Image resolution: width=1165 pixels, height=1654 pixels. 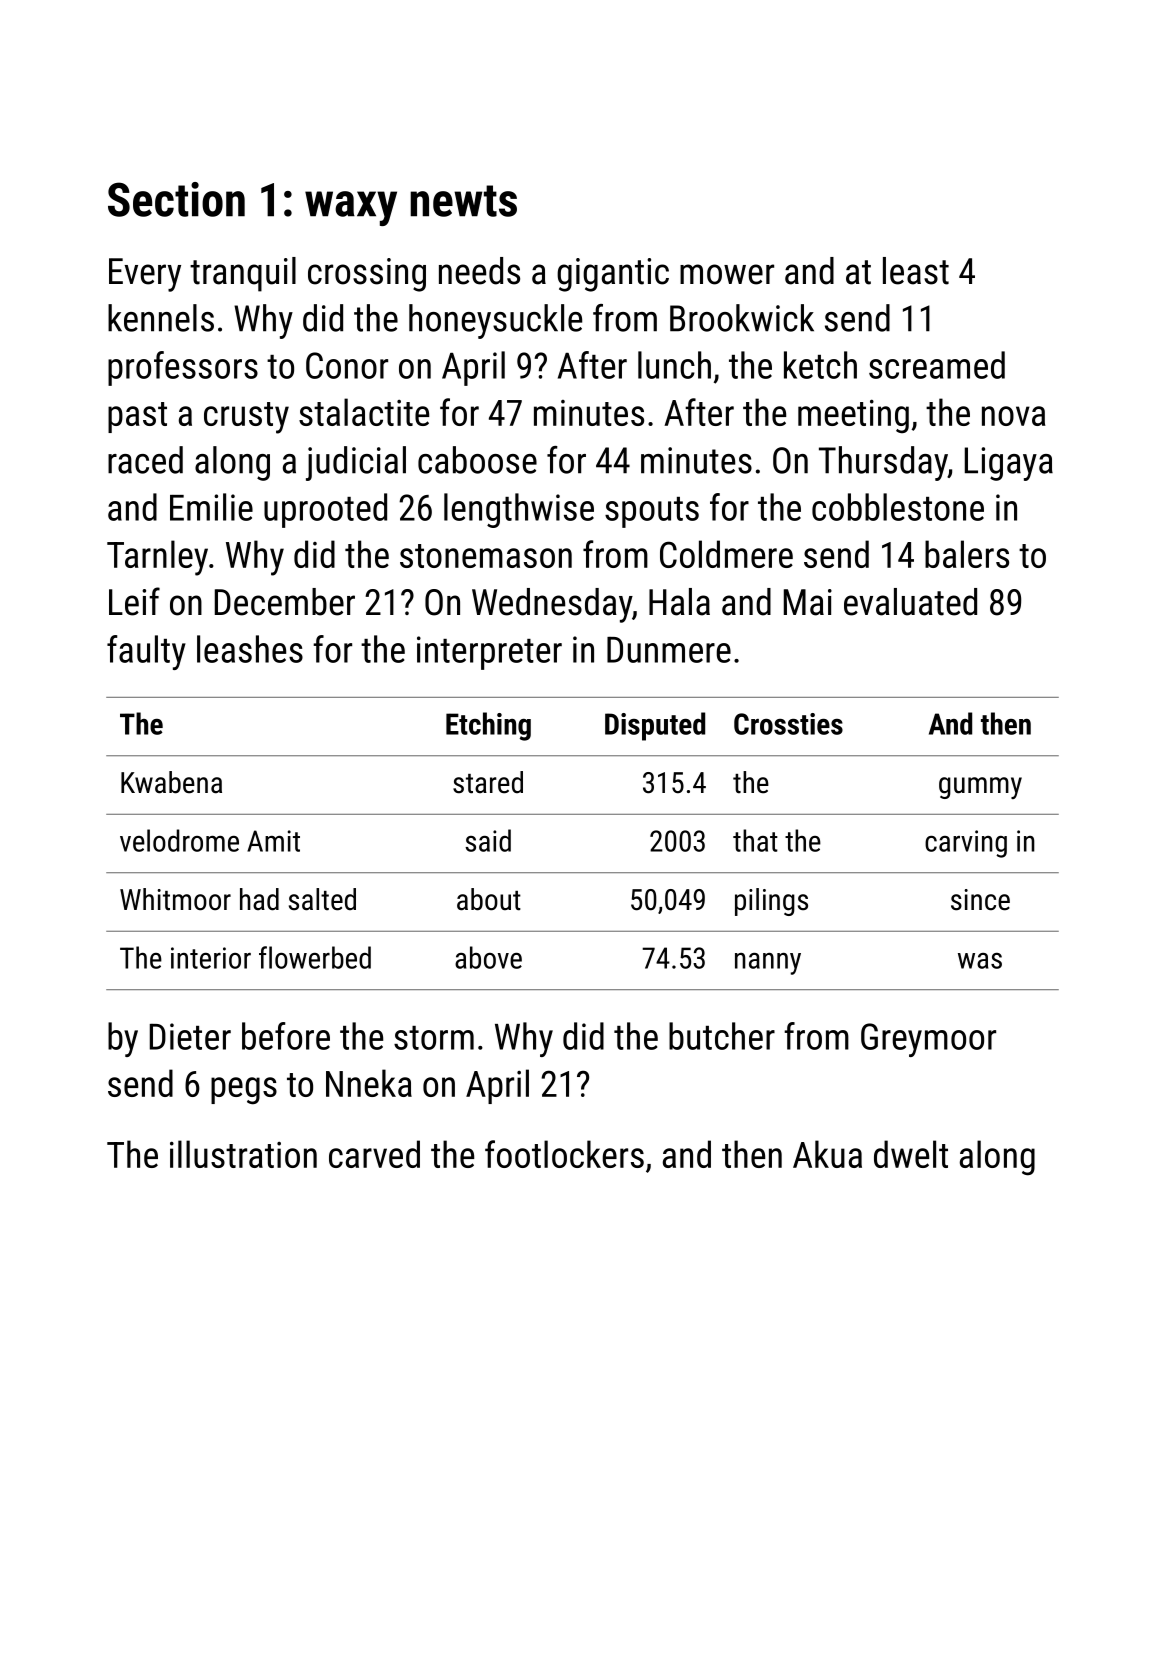 What do you see at coordinates (134, 601) in the screenshot?
I see `Leif` at bounding box center [134, 601].
